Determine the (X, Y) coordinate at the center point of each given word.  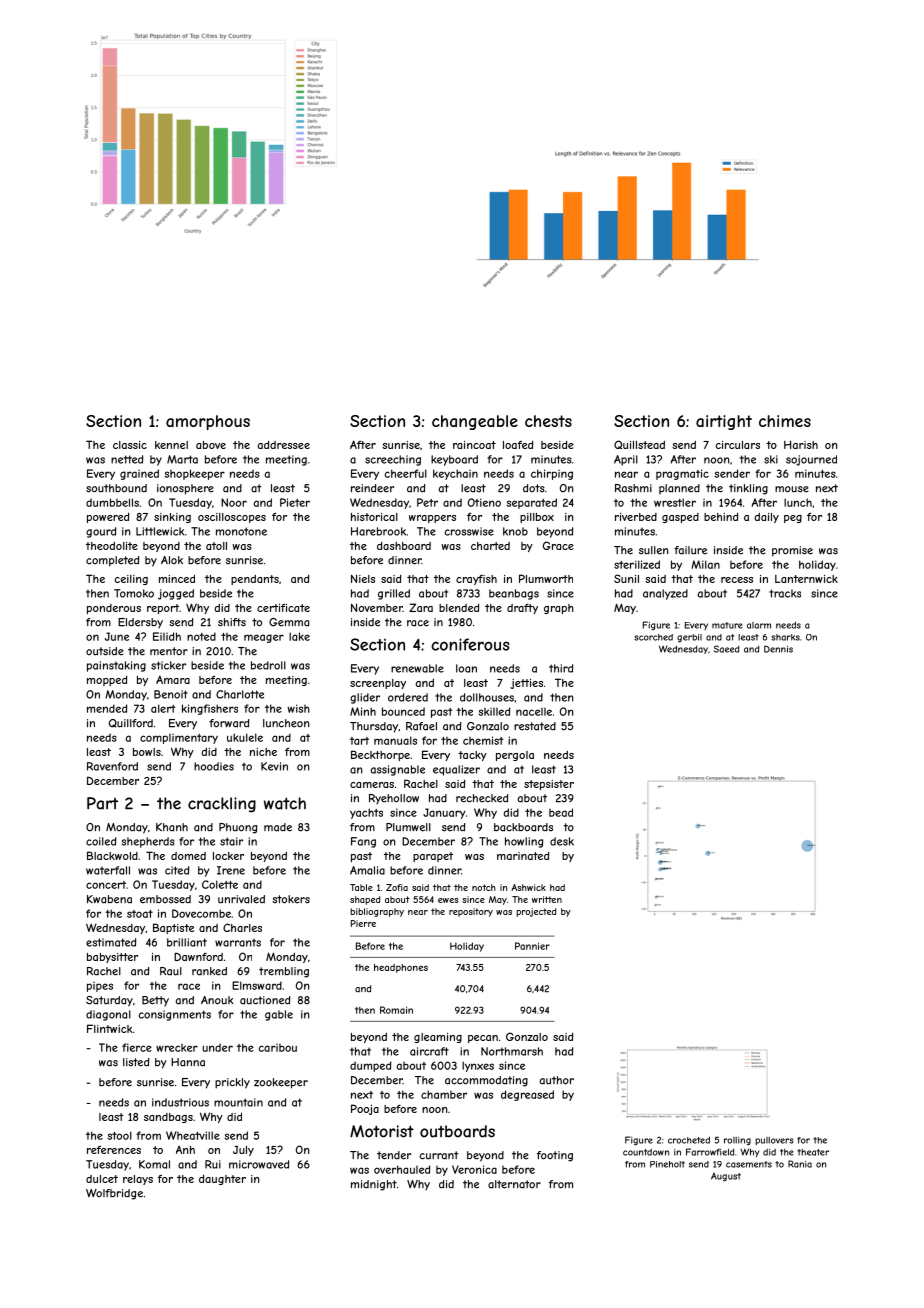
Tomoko (134, 593)
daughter (222, 1180)
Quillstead (639, 444)
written (547, 899)
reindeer (372, 488)
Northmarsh (512, 1051)
